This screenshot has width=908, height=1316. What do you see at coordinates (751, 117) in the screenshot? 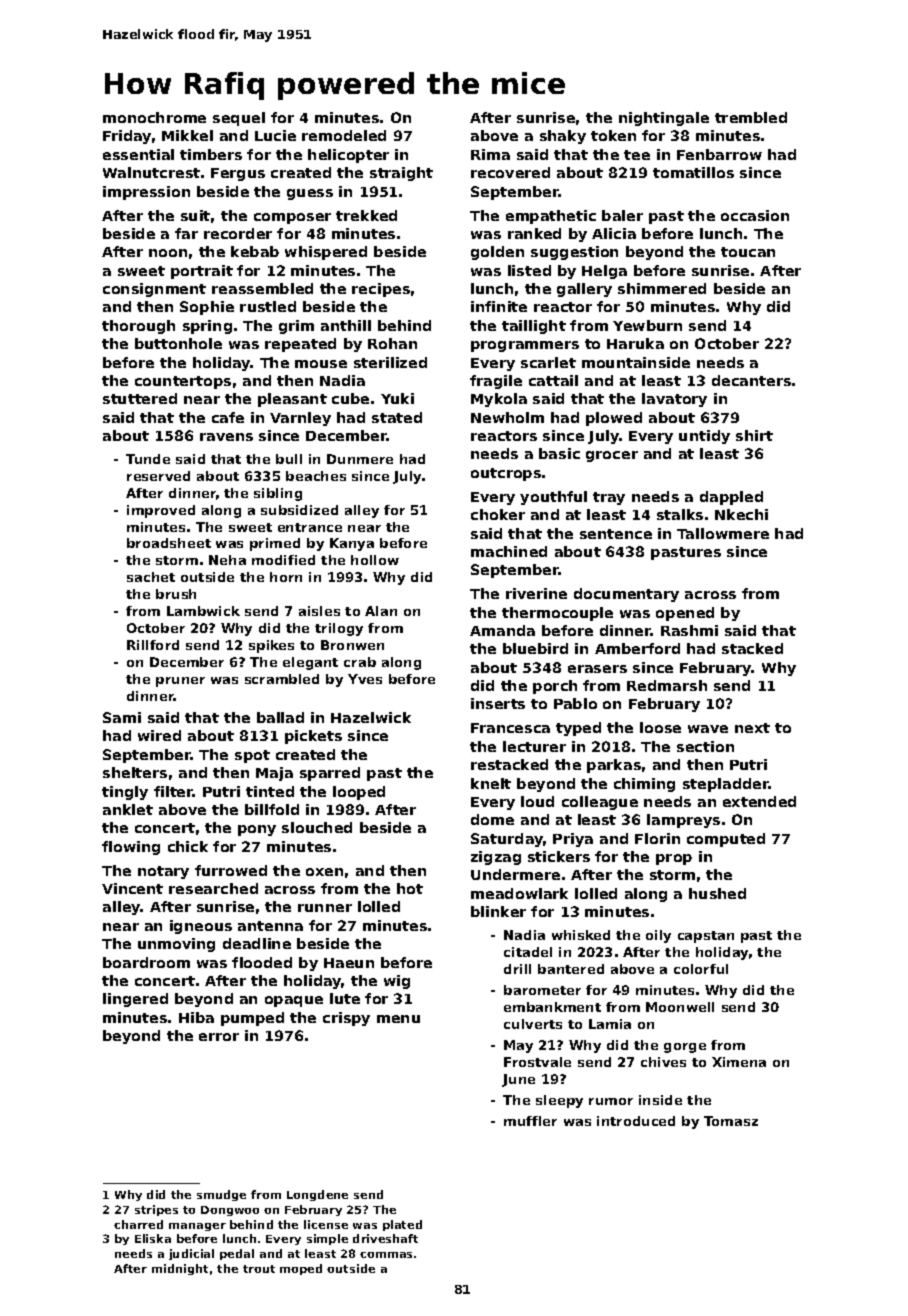
I see `trembled` at bounding box center [751, 117].
